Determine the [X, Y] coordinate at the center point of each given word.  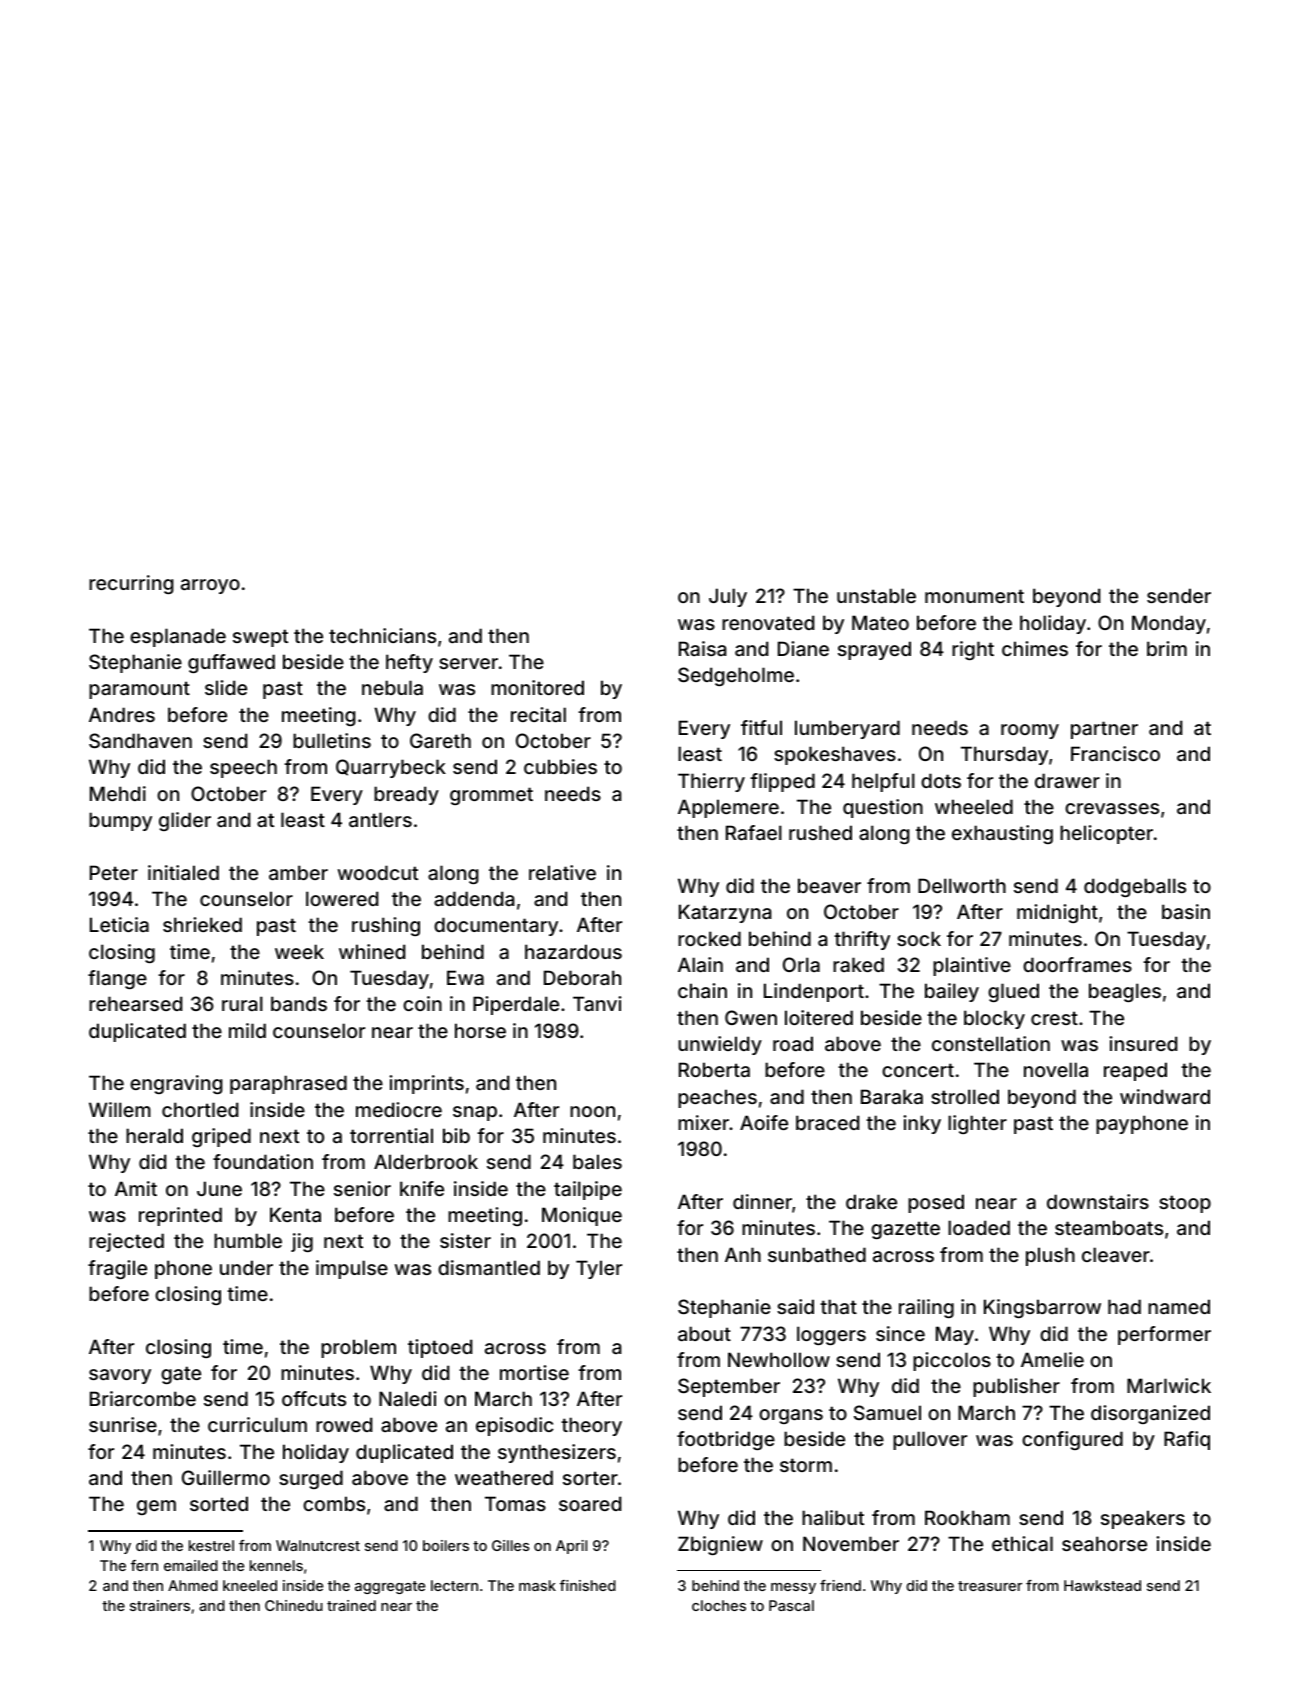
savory [120, 1376]
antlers [380, 819]
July [728, 597]
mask [537, 1585]
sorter [590, 1478]
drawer [1067, 780]
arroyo [210, 586]
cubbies [560, 766]
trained [351, 1605]
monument [974, 596]
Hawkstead [1102, 1585]
